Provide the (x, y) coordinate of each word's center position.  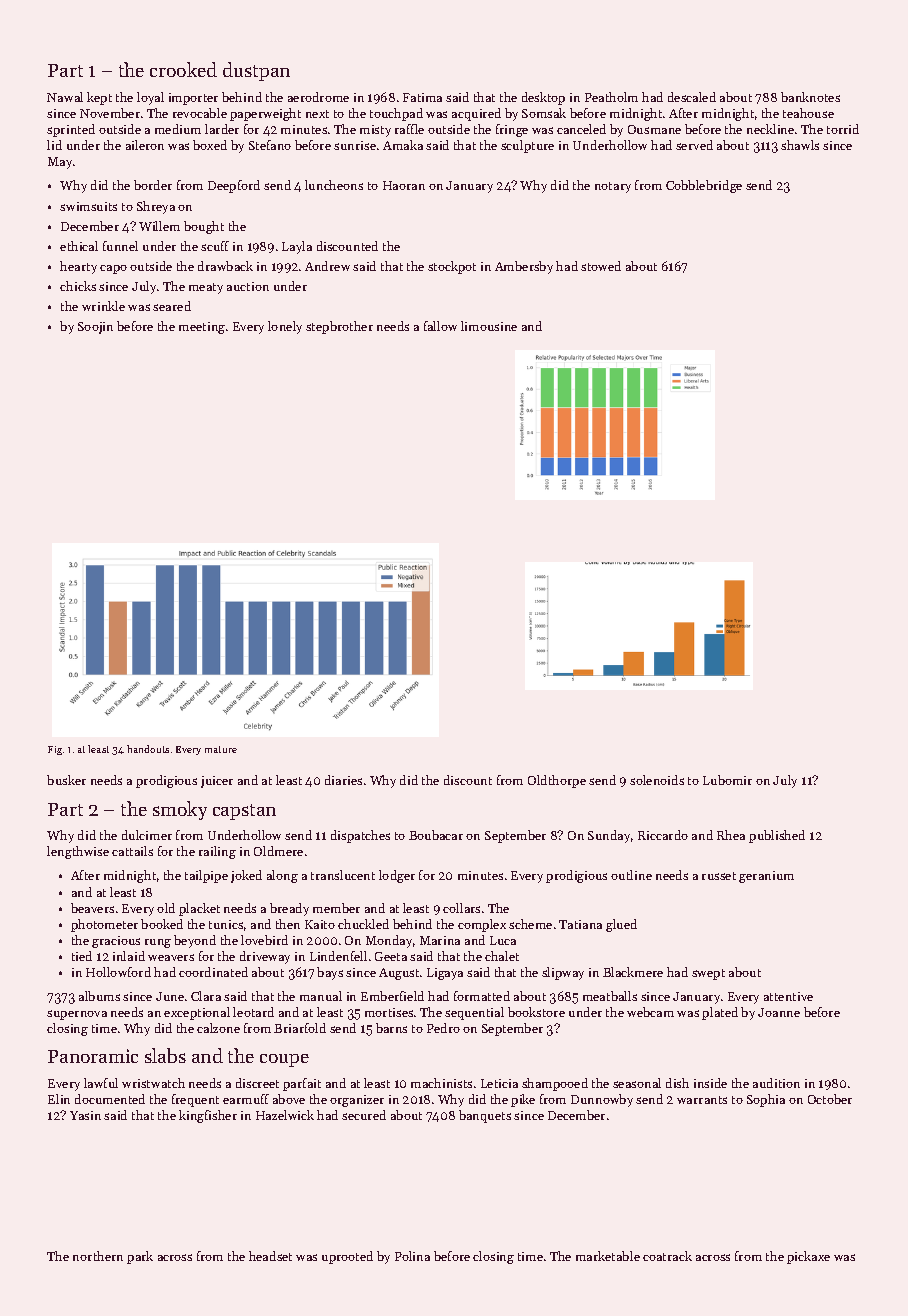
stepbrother (339, 327)
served (694, 145)
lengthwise (78, 852)
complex (482, 925)
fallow (440, 326)
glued (621, 925)
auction (248, 286)
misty (375, 131)
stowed (601, 266)
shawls (800, 145)
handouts (148, 749)
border (153, 185)
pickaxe (808, 1257)
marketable (608, 1256)
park (140, 1257)
